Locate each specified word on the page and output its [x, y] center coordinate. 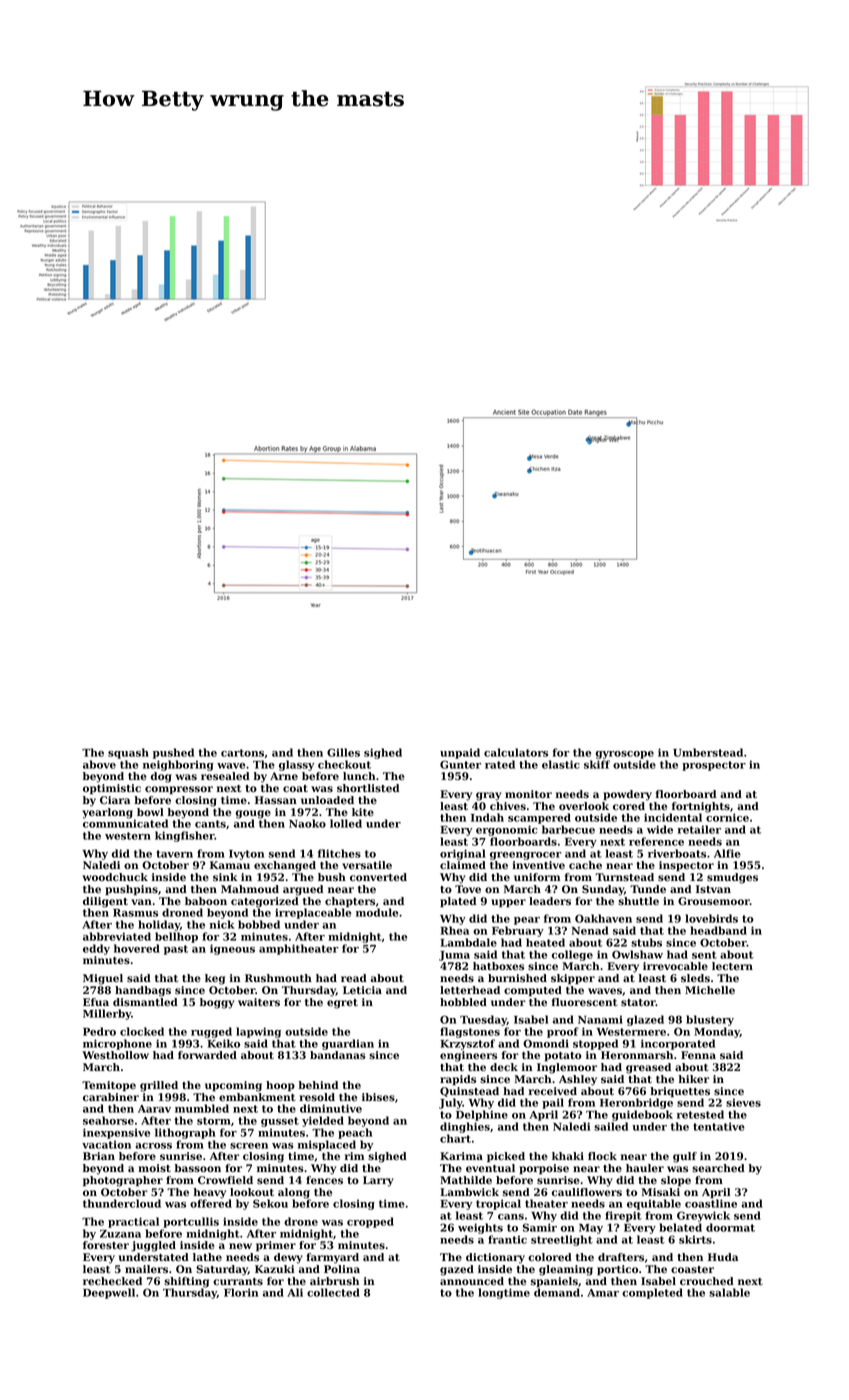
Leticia [362, 990]
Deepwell [109, 1293]
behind [318, 1085]
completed [652, 1293]
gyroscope [625, 755]
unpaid [460, 753]
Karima [461, 1156]
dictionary [495, 1258]
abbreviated [117, 936]
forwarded [207, 1055]
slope [676, 1181]
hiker [694, 1079]
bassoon [198, 1168]
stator [638, 1002]
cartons [242, 753]
